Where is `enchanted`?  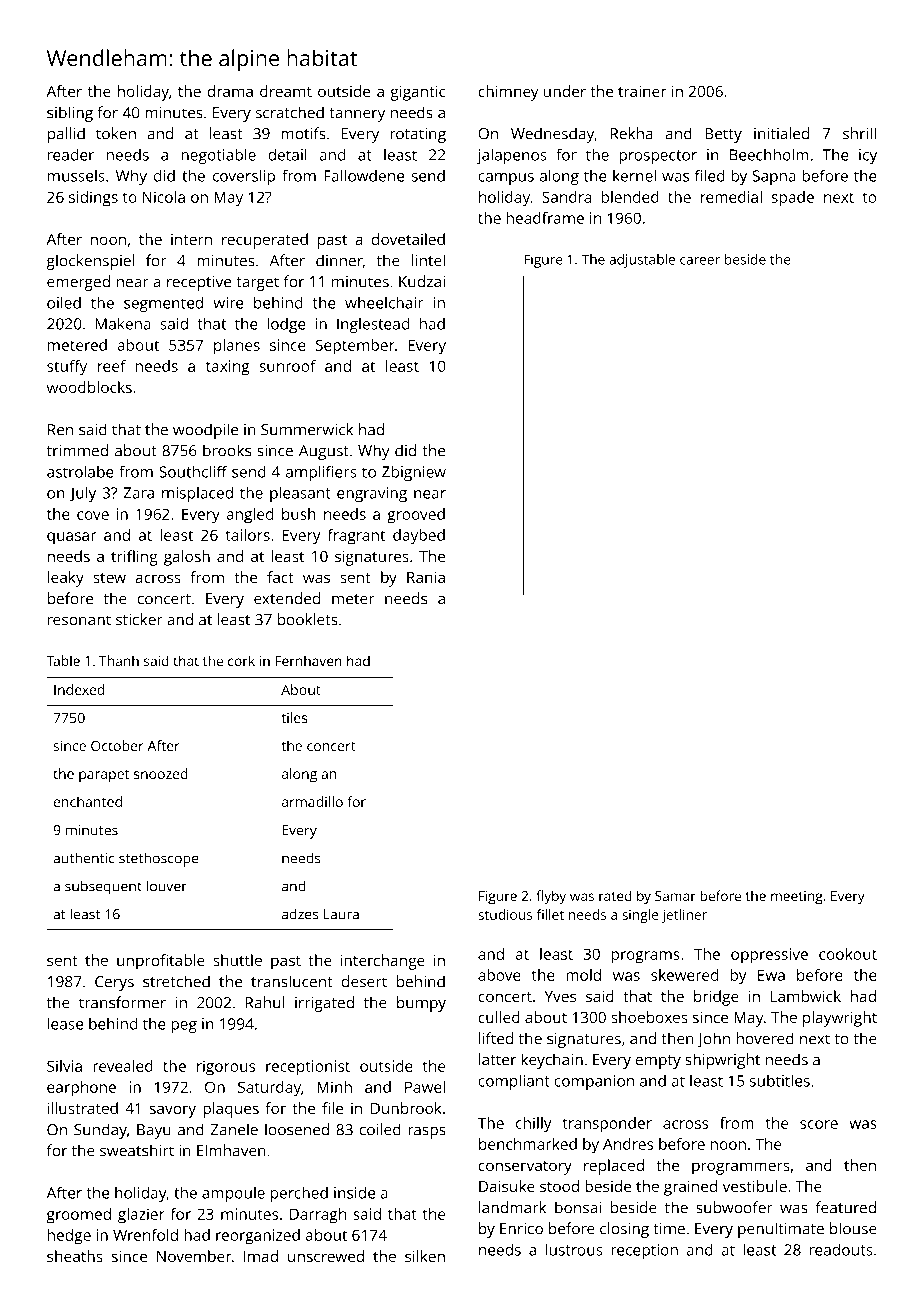
enchanted is located at coordinates (88, 801).
